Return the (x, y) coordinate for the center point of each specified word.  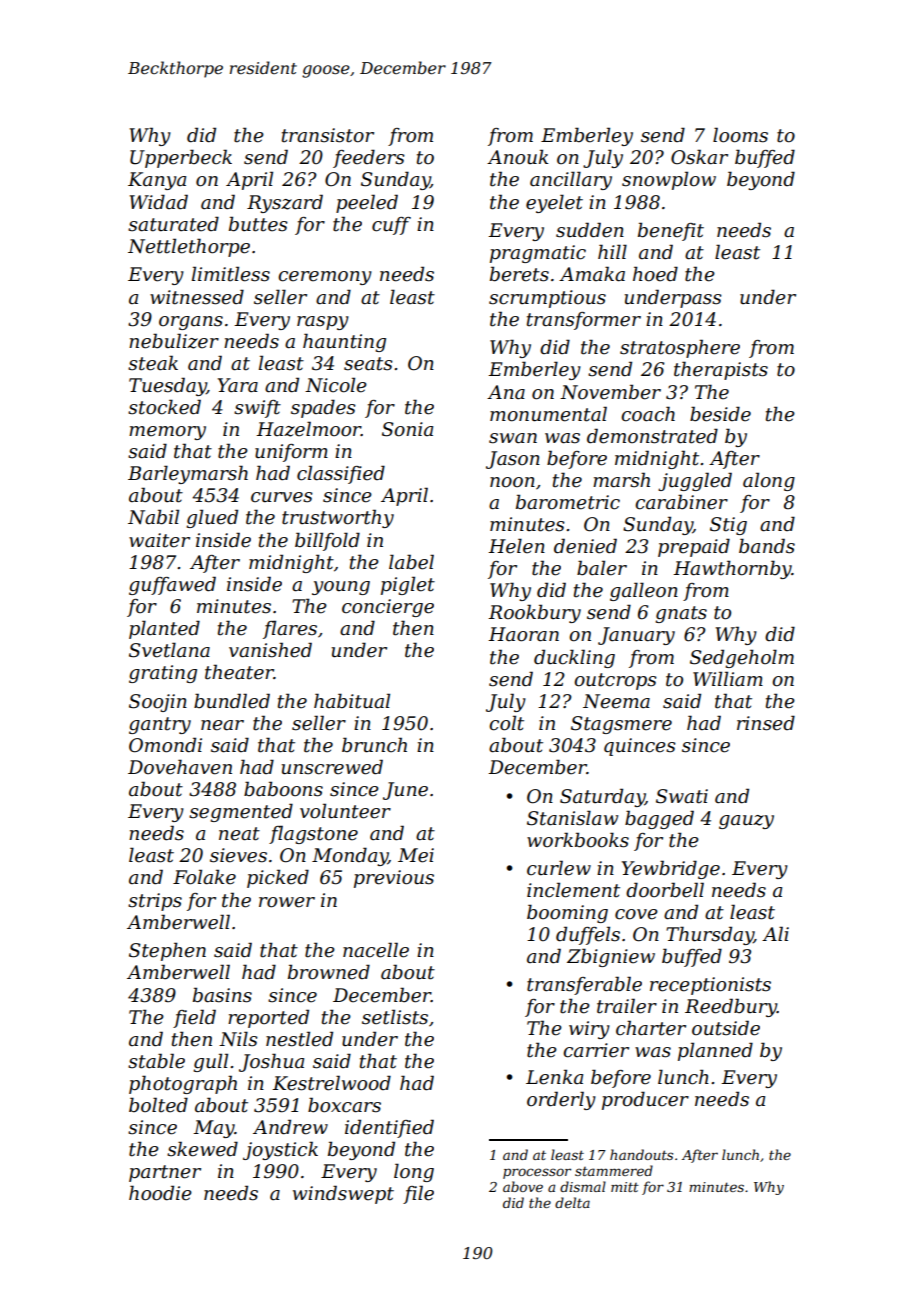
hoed (655, 274)
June (405, 791)
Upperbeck (181, 158)
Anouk (518, 157)
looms (740, 135)
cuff (391, 226)
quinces (640, 747)
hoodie (160, 1193)
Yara (238, 385)
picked (278, 878)
